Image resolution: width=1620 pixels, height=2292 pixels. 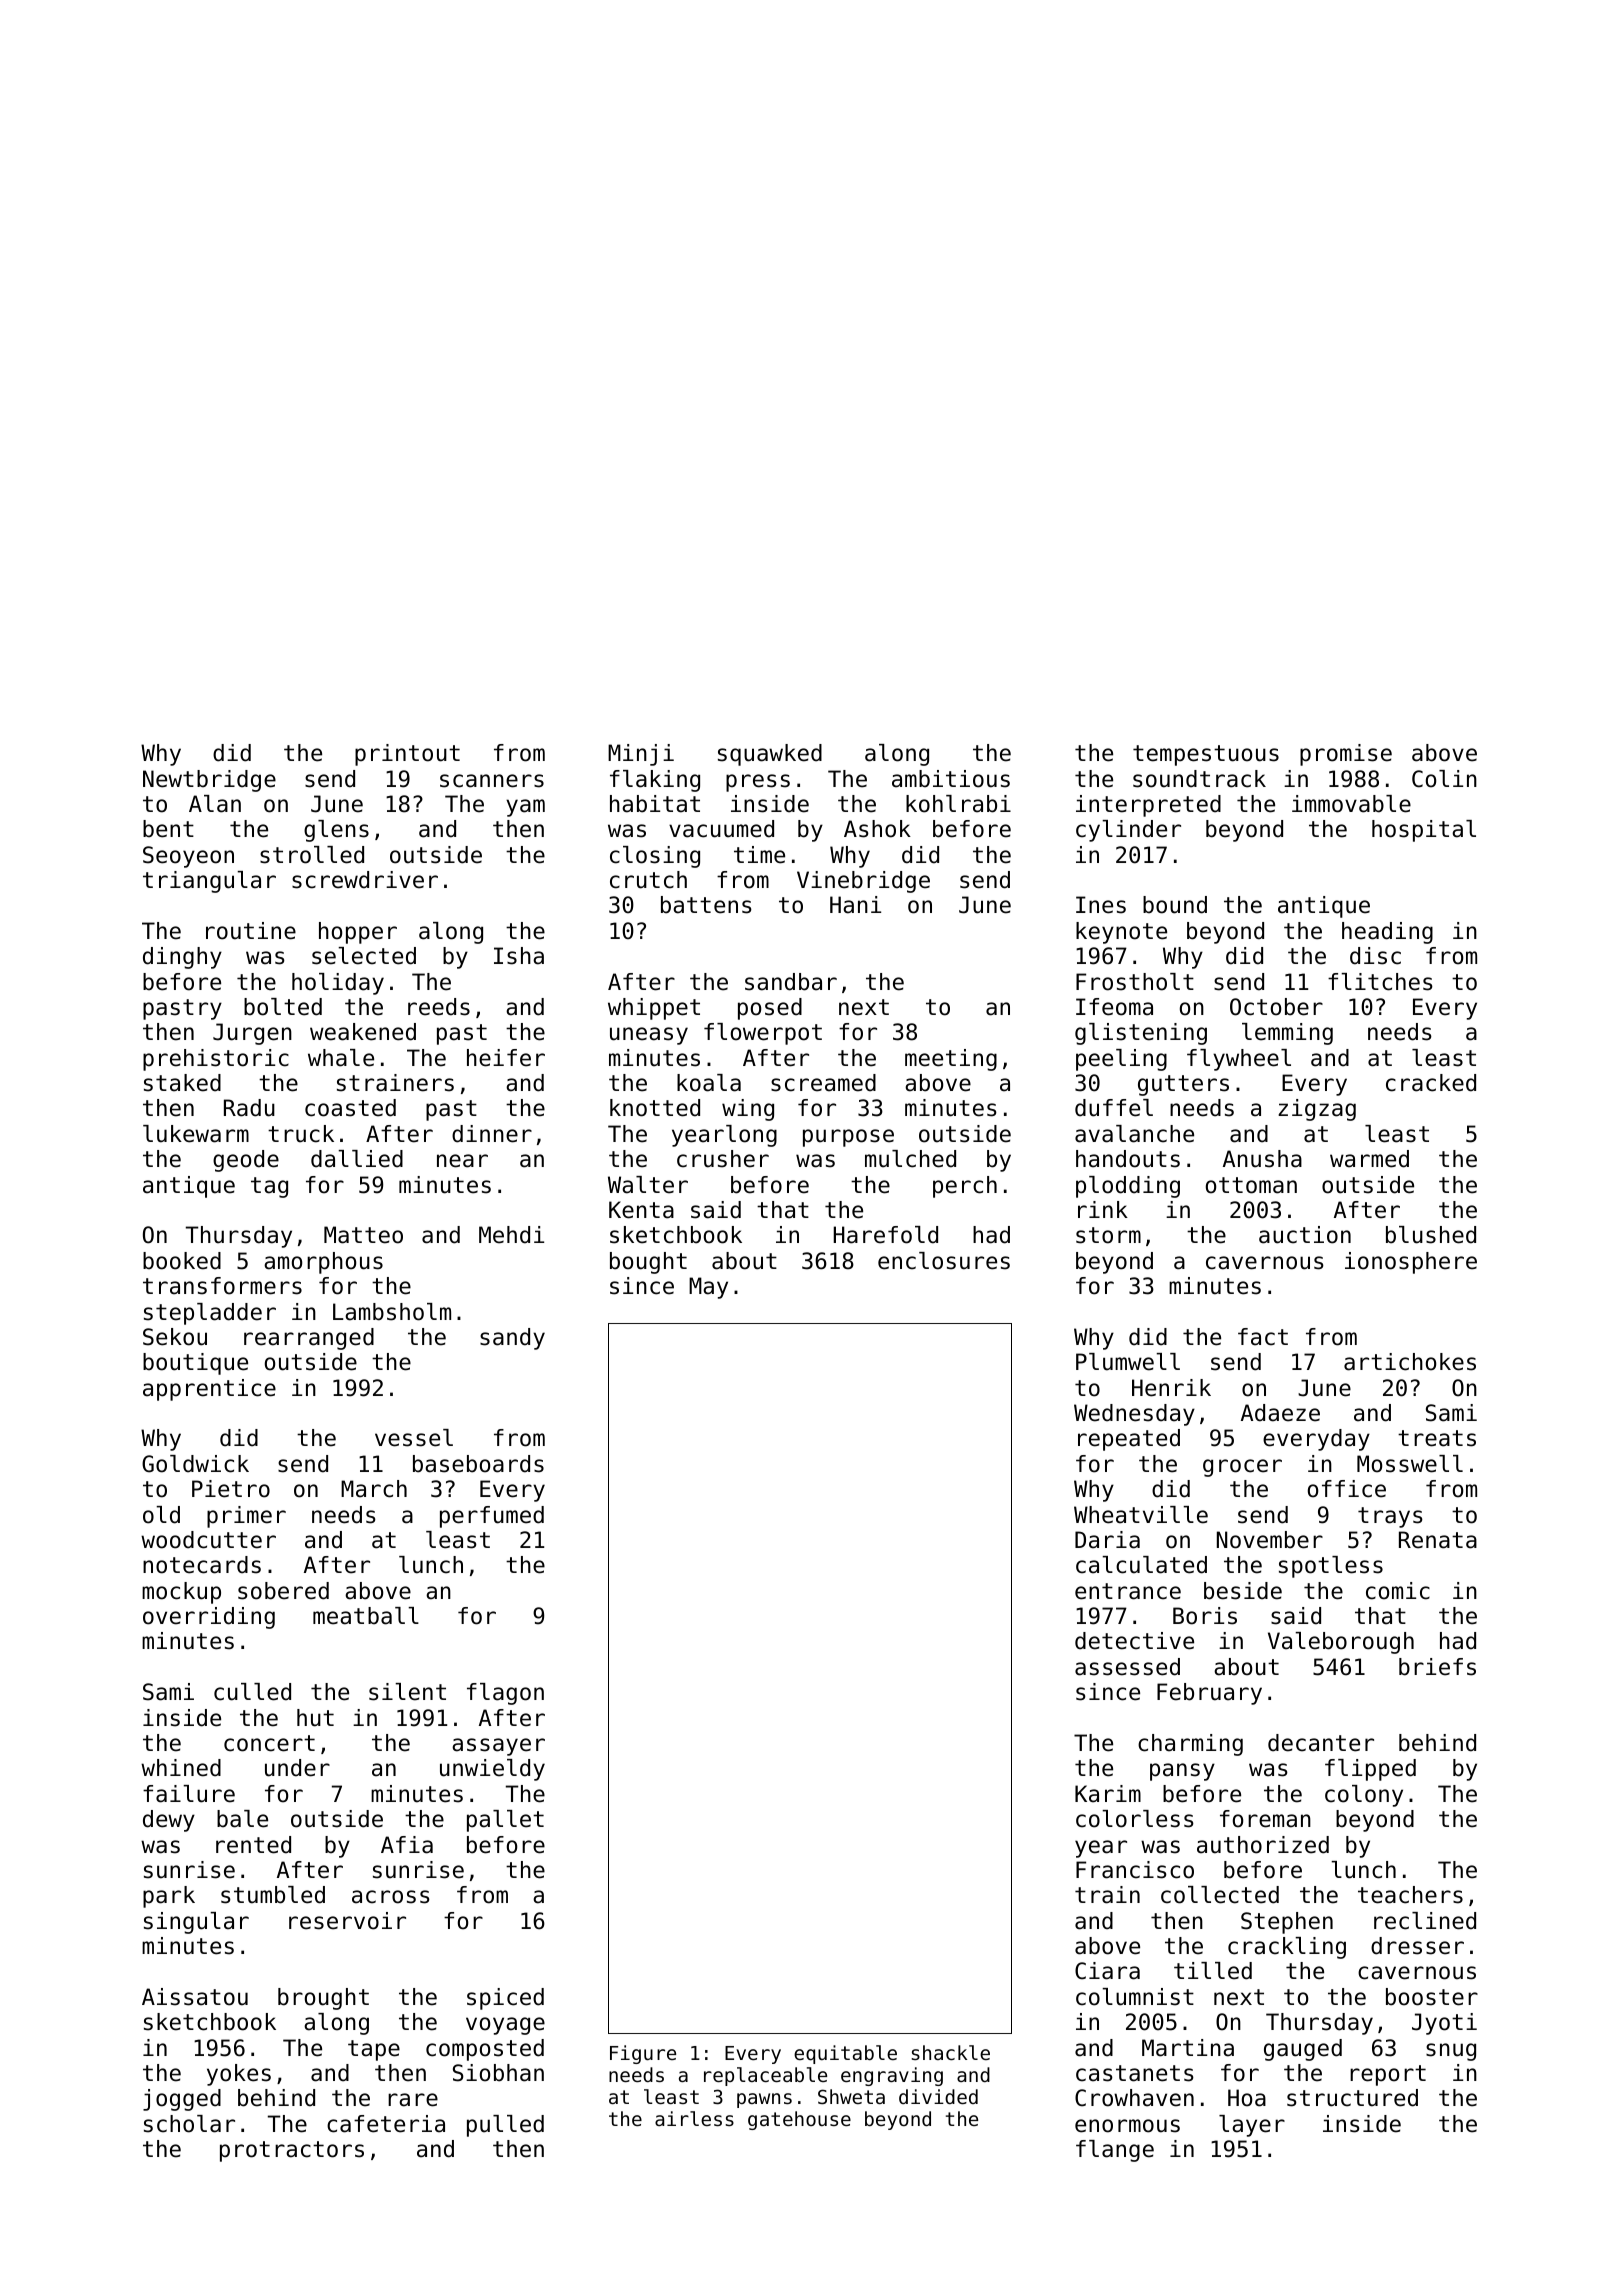 I want to click on tempestuous, so click(x=1206, y=755).
